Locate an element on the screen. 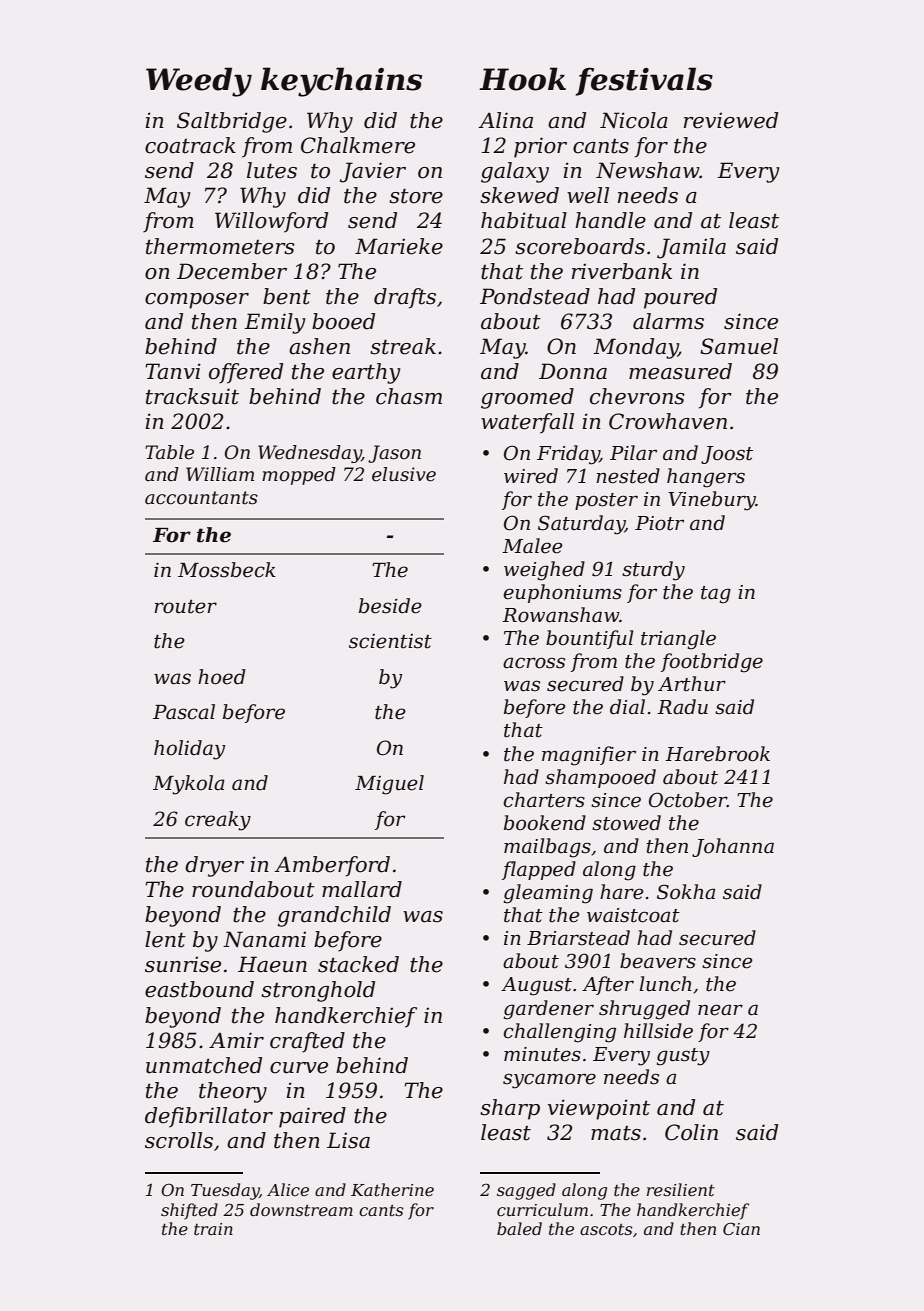 This screenshot has height=1311, width=924. near is located at coordinates (720, 1010).
